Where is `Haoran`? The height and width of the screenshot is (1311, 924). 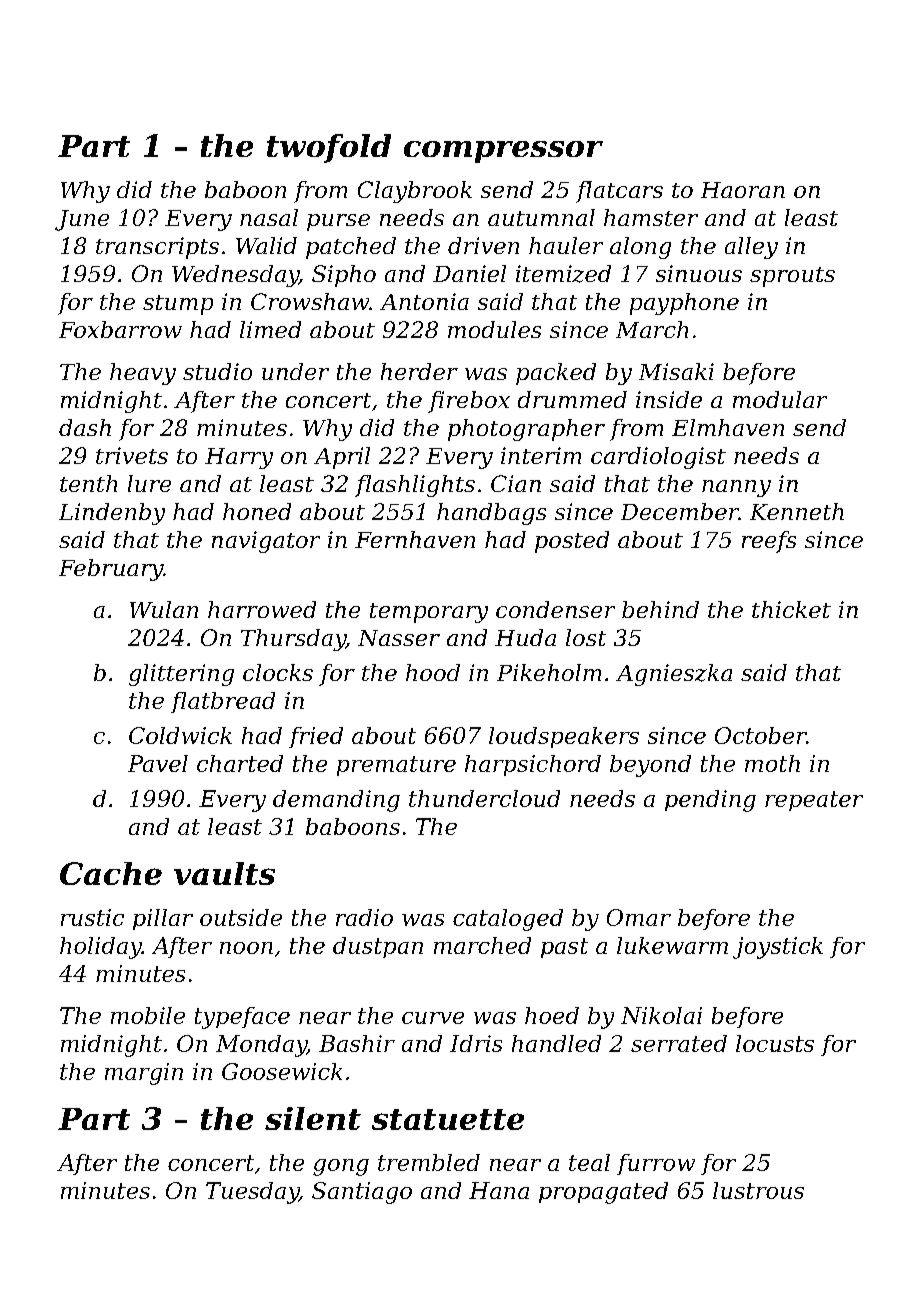
Haoran is located at coordinates (743, 190).
